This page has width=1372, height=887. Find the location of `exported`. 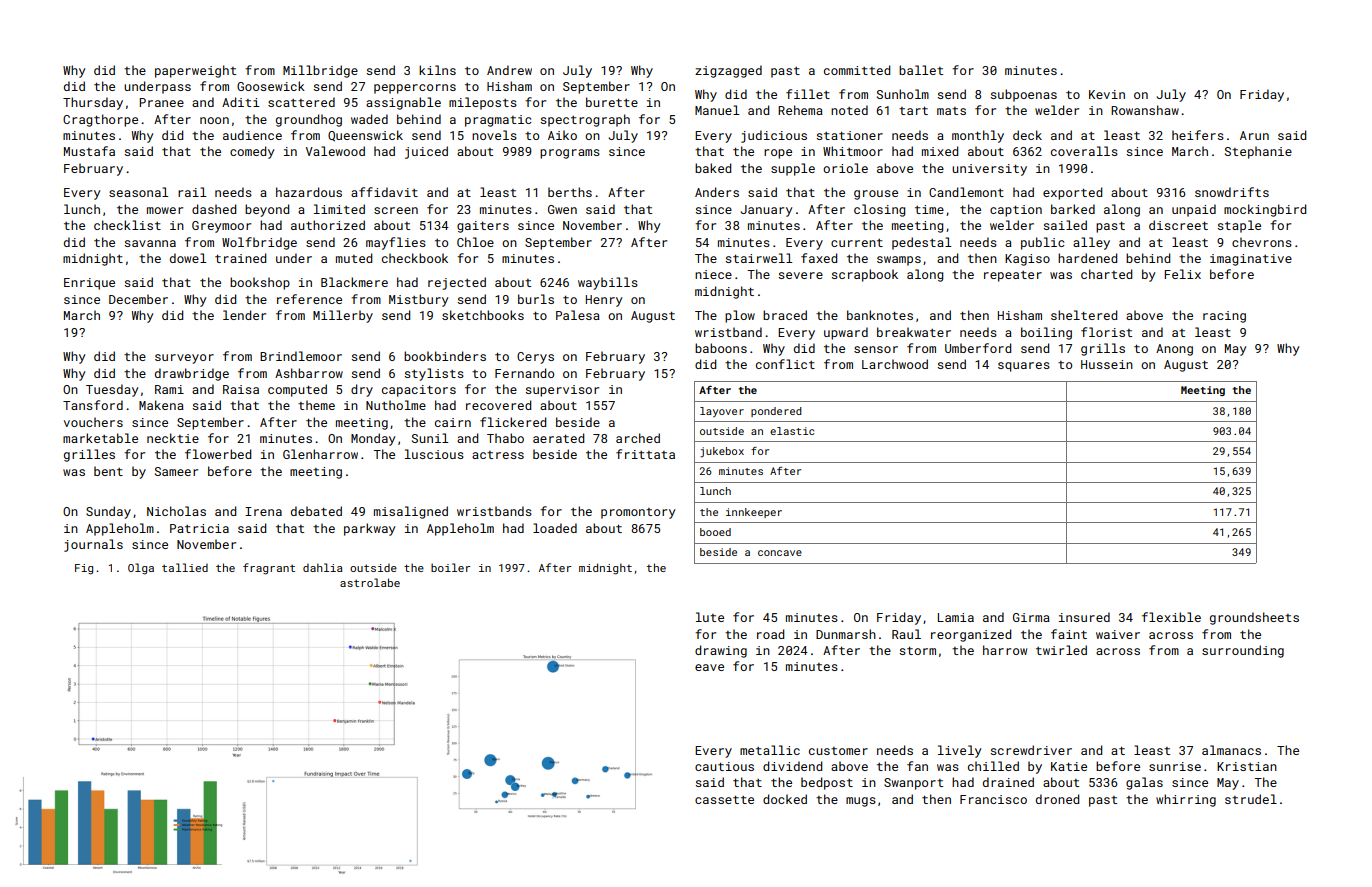

exported is located at coordinates (1072, 193).
